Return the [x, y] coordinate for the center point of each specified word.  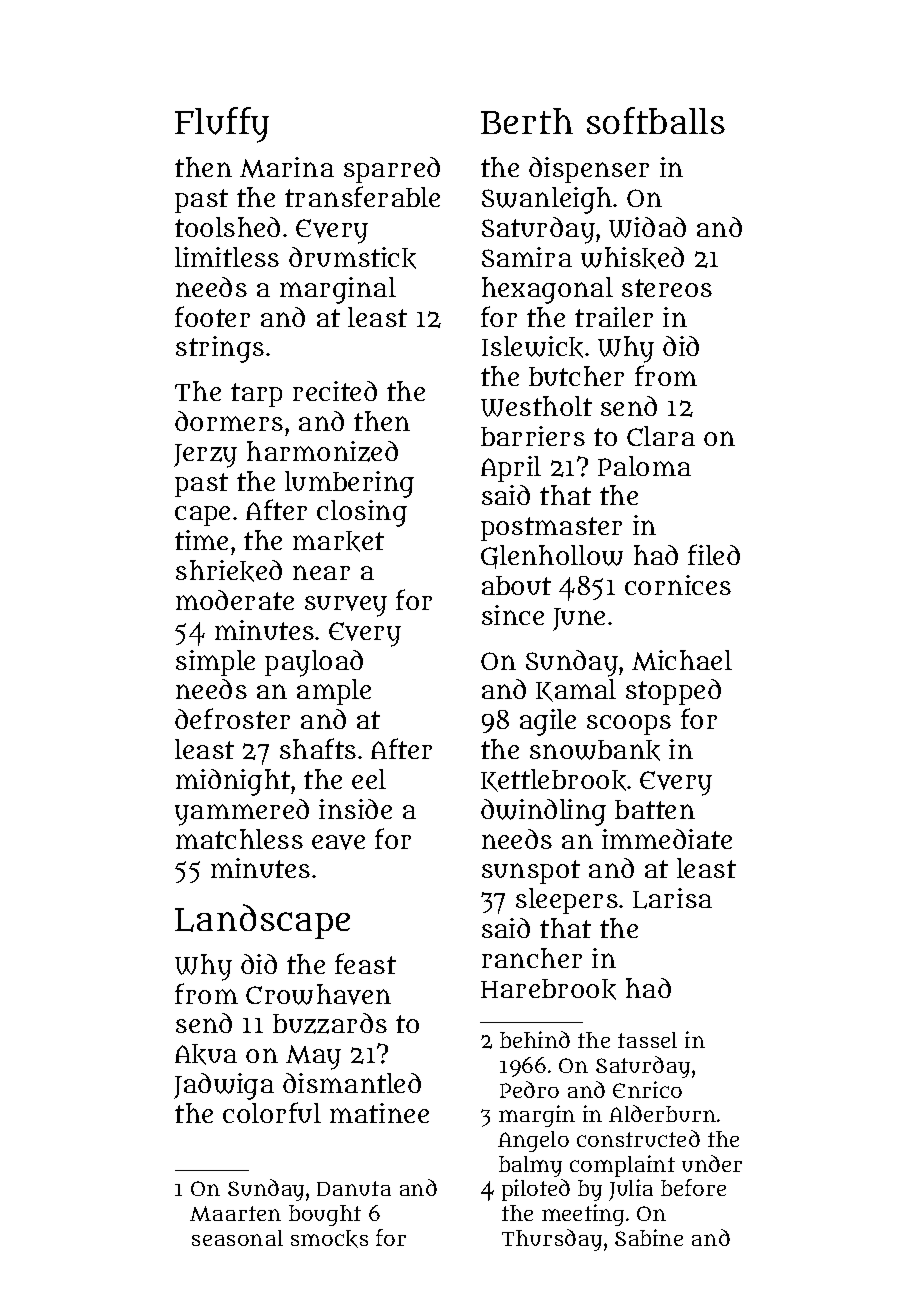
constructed [638, 1138]
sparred [392, 170]
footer [212, 316]
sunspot [531, 872]
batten [655, 809]
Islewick [532, 347]
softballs [656, 120]
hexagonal [547, 290]
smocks [329, 1239]
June [579, 619]
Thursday [552, 1240]
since [513, 615]
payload [314, 663]
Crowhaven [318, 994]
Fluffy [222, 125]
